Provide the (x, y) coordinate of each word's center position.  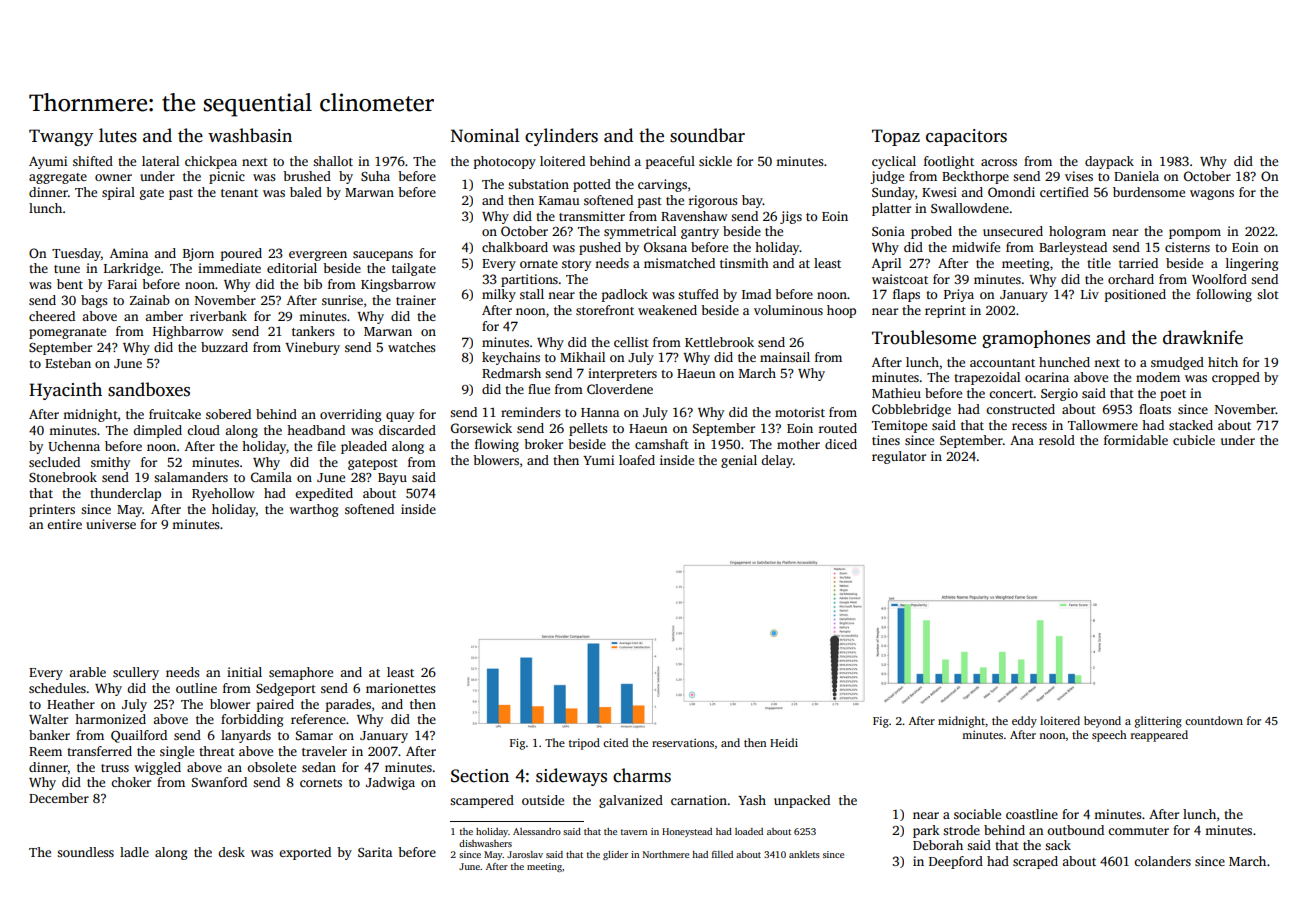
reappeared (1159, 736)
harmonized (110, 719)
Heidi (784, 742)
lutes (118, 135)
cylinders (561, 137)
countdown (1214, 720)
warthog (313, 510)
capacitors (966, 137)
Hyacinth (65, 391)
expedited (324, 494)
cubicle (1194, 440)
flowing (497, 445)
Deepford (956, 862)
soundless (85, 852)
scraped (1035, 862)
